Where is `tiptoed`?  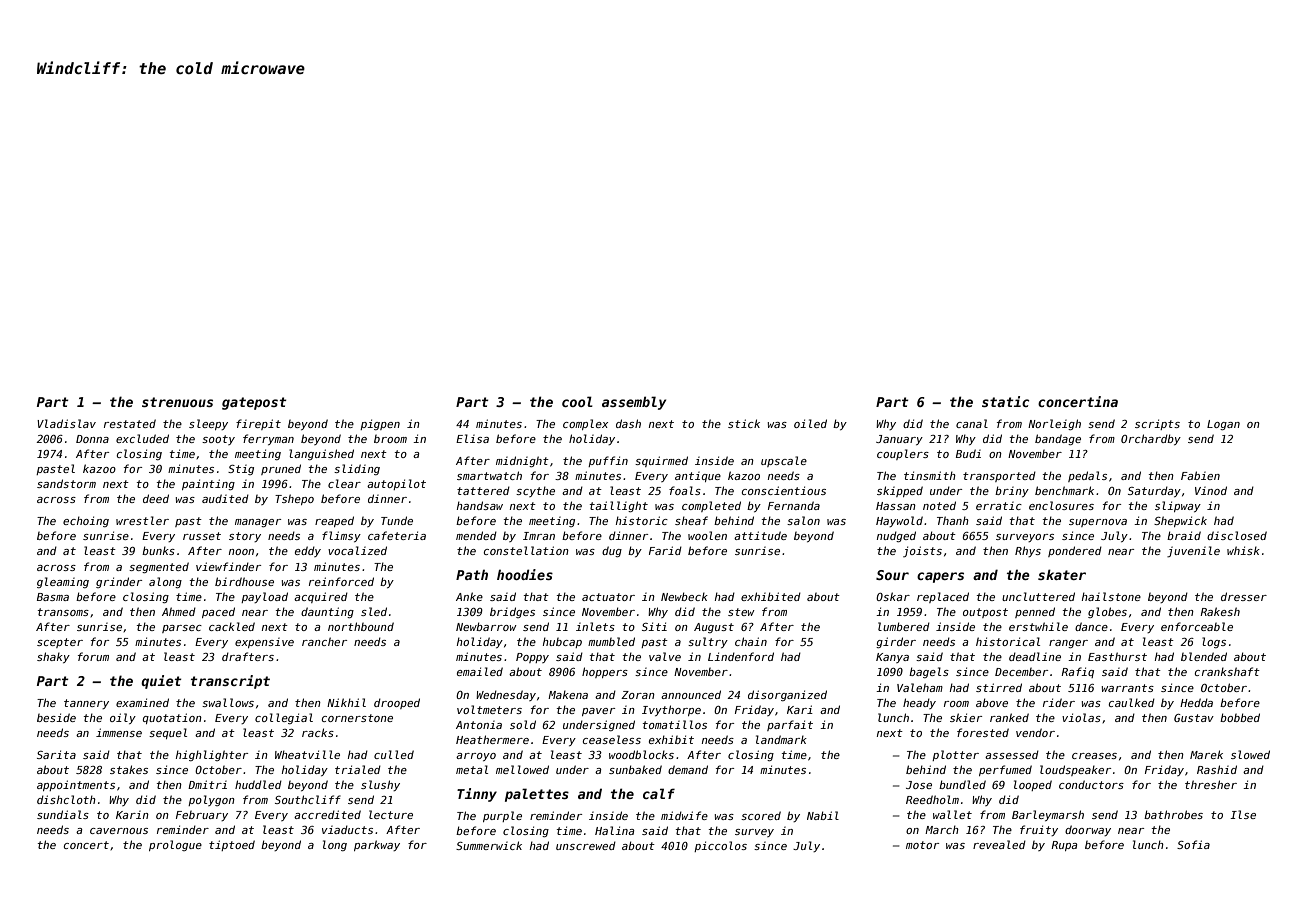
tiptoed is located at coordinates (232, 845).
